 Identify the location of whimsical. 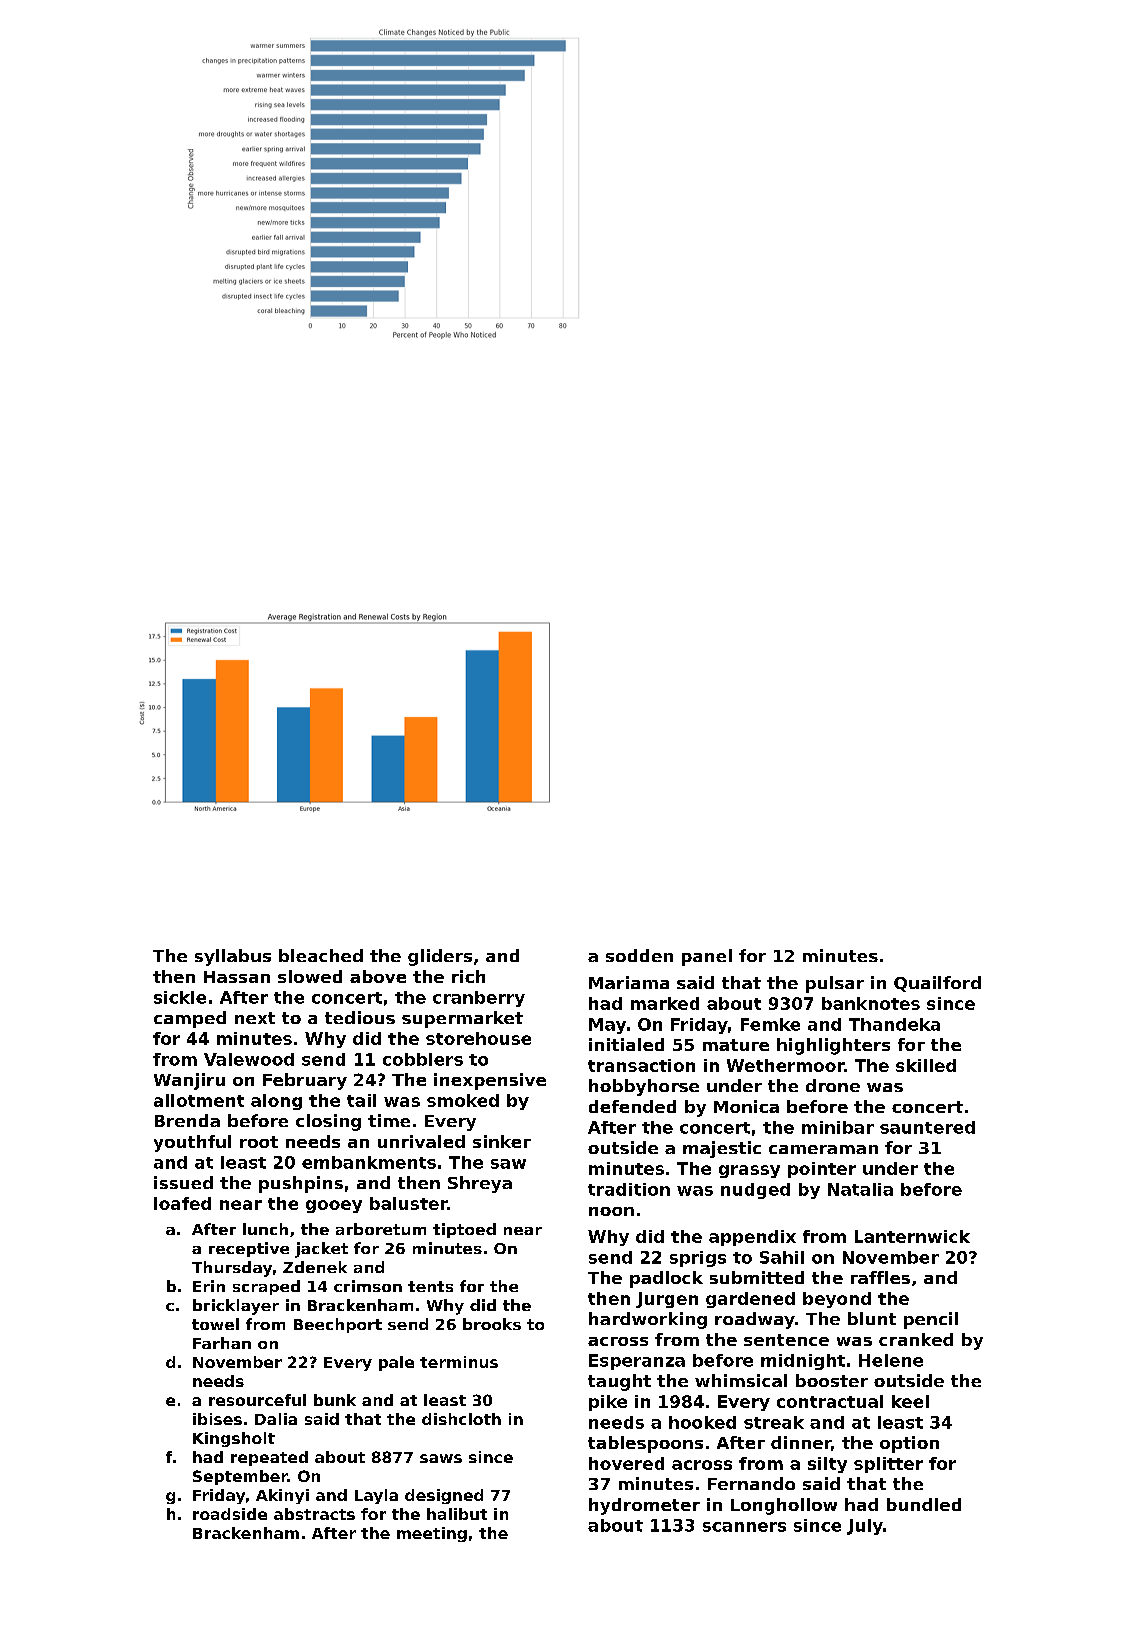
(741, 1380).
